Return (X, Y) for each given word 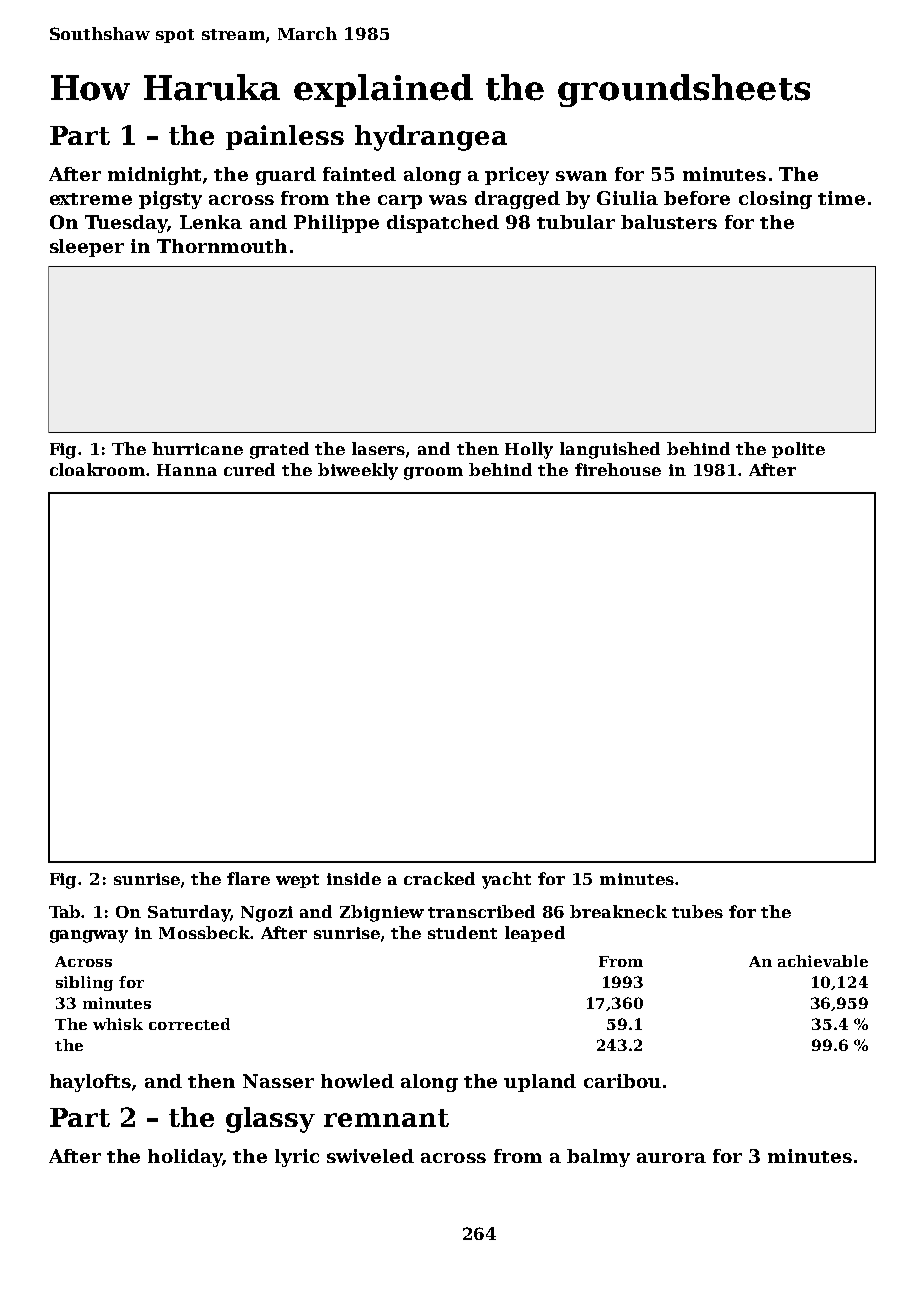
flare (248, 878)
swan (581, 176)
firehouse (618, 469)
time (841, 198)
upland (540, 1083)
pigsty (170, 200)
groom (433, 473)
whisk (118, 1024)
